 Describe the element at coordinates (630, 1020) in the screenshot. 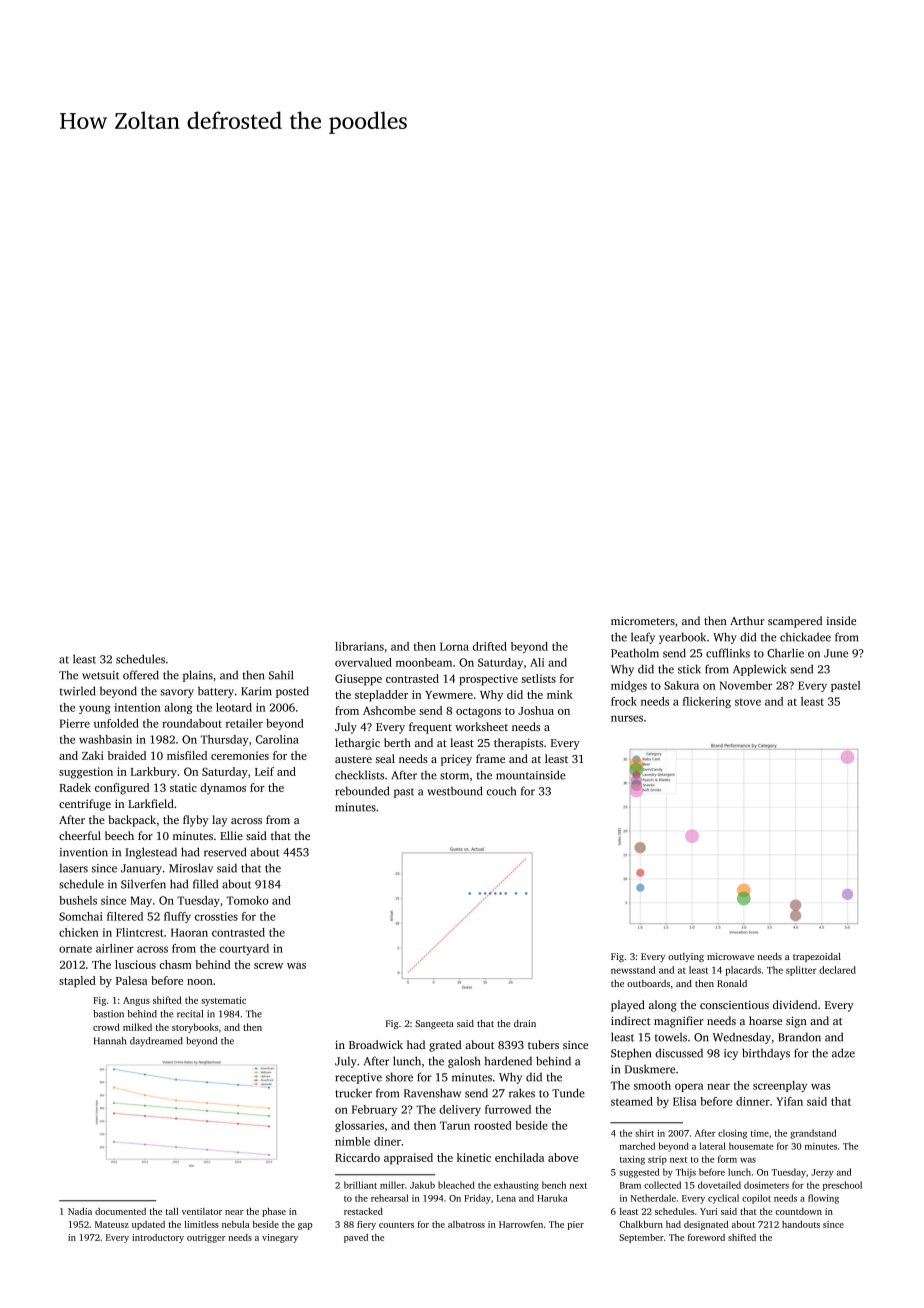

I see `indirect` at that location.
